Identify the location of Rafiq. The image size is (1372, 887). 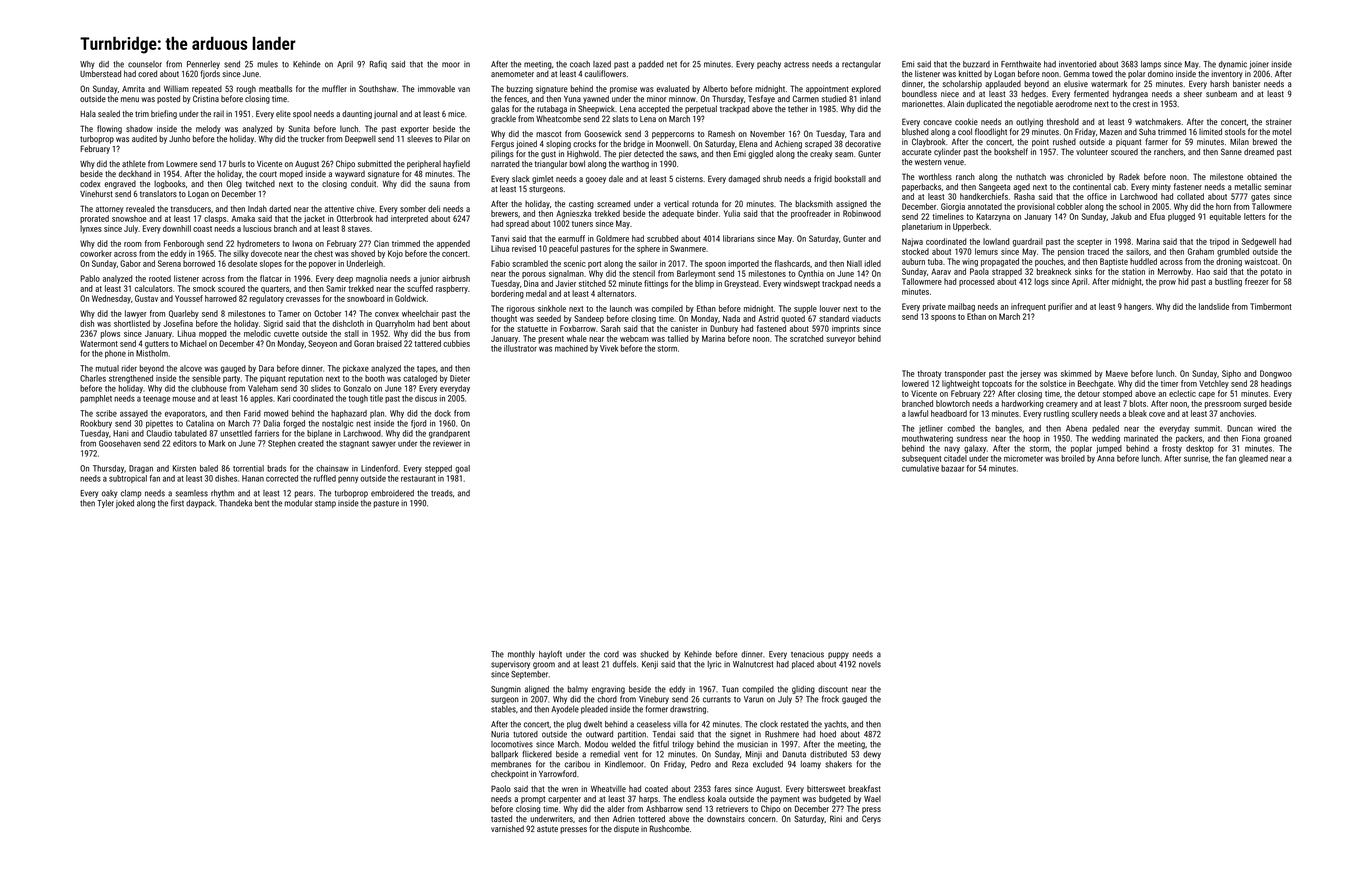
(378, 64).
